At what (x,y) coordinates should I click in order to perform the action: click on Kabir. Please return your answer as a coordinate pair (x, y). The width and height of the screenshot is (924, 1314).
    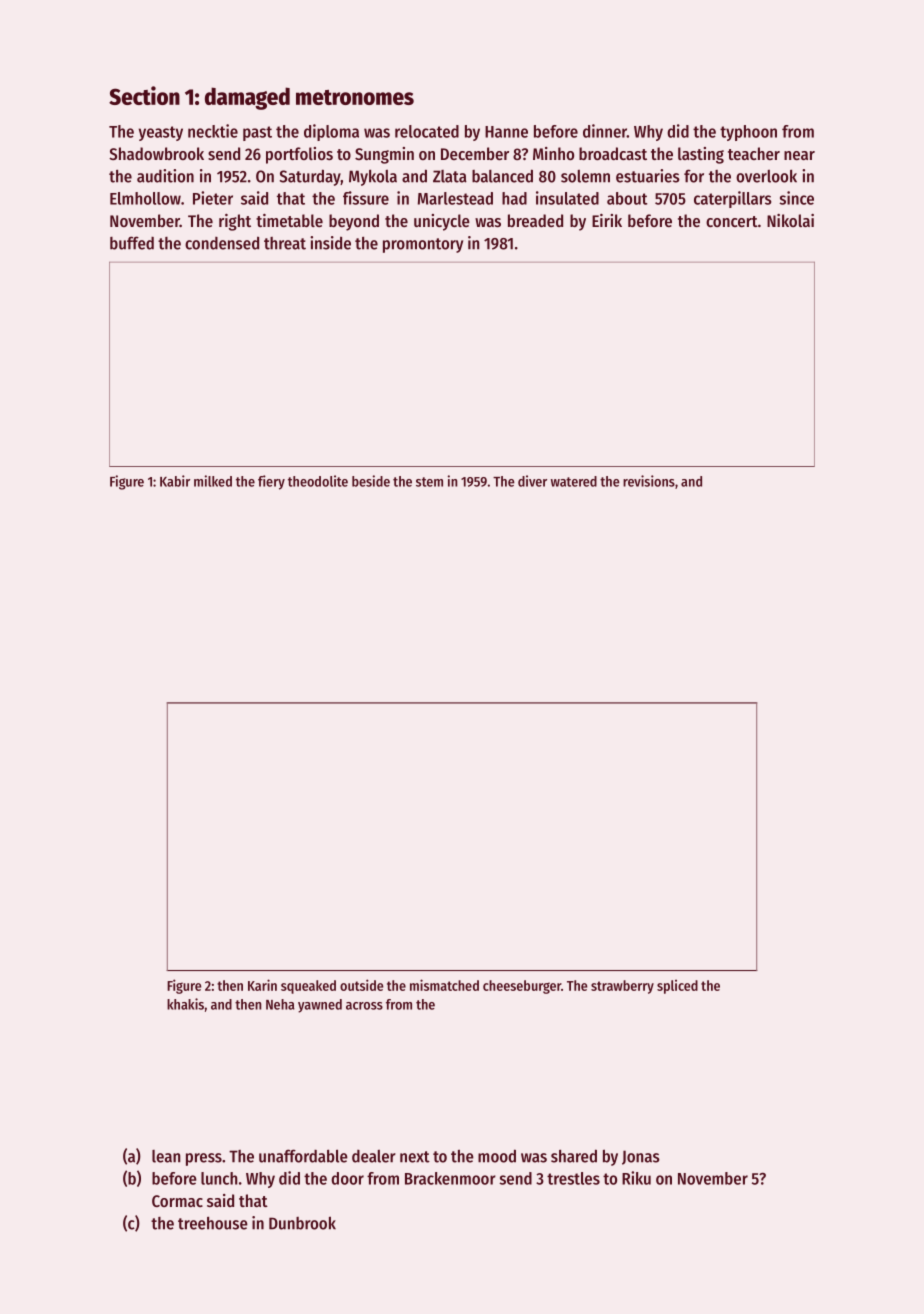
    Looking at the image, I should click on (175, 481).
